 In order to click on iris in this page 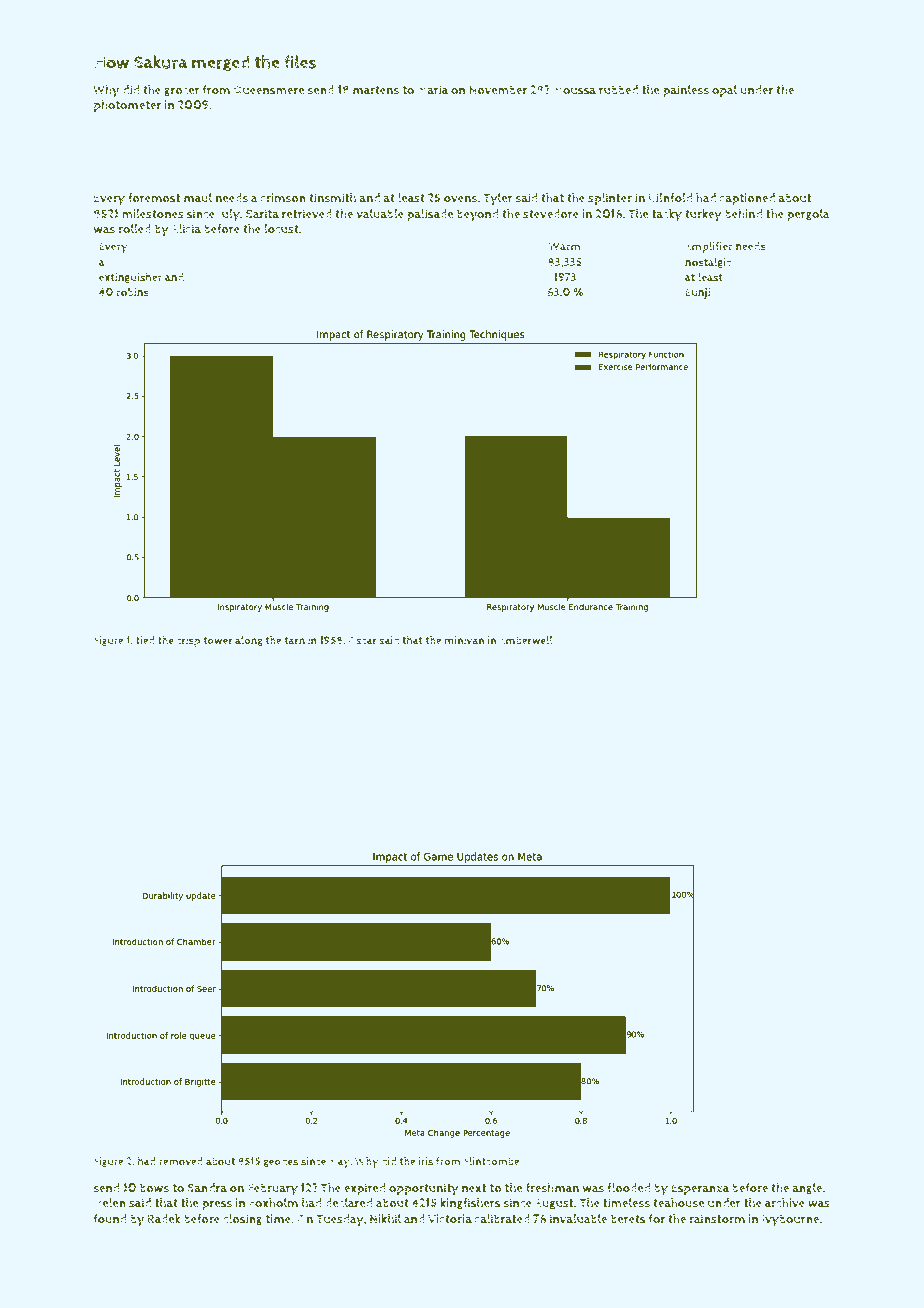, I will do `click(425, 1161)`.
